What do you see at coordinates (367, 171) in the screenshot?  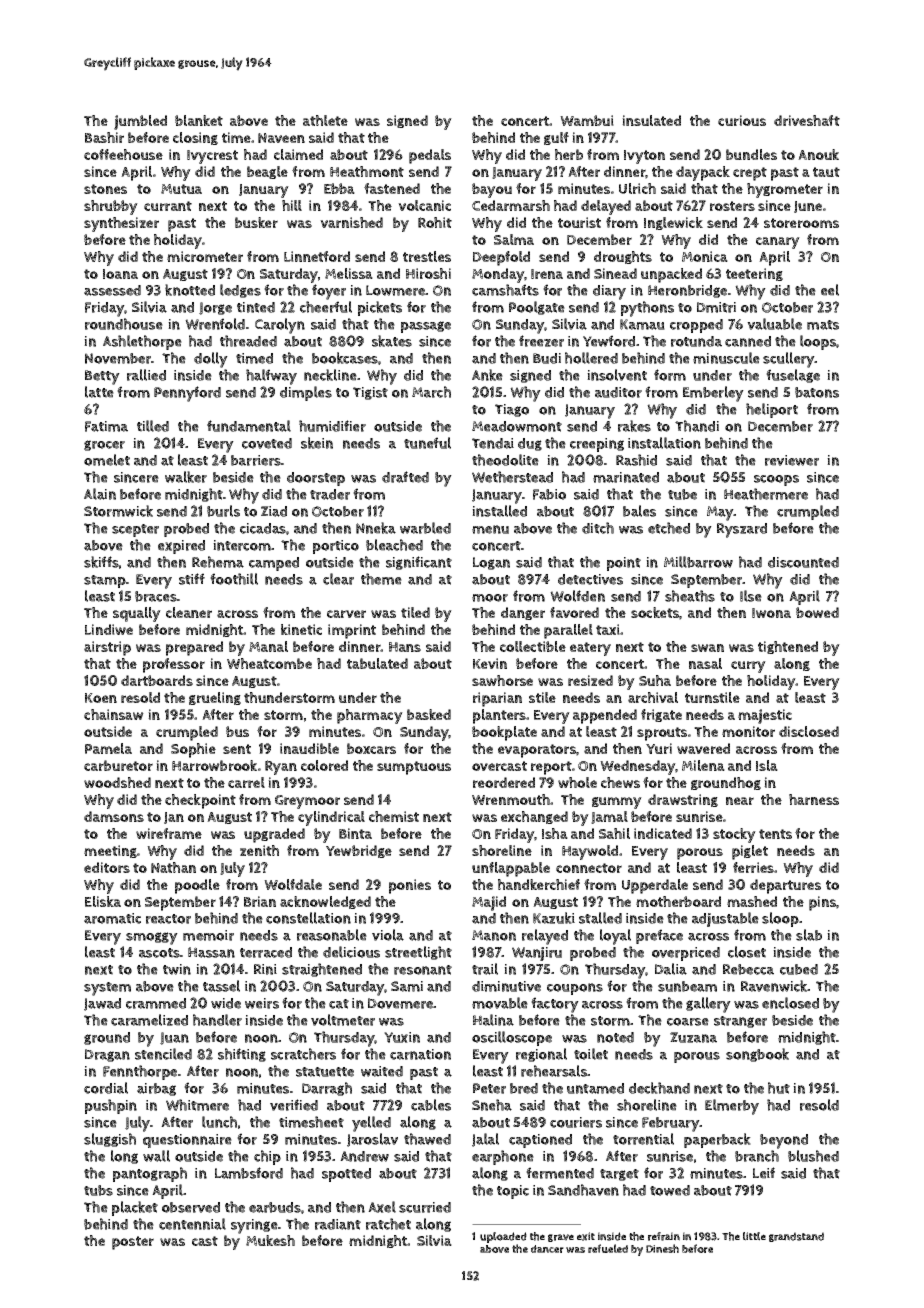 I see `Heathmont` at bounding box center [367, 171].
